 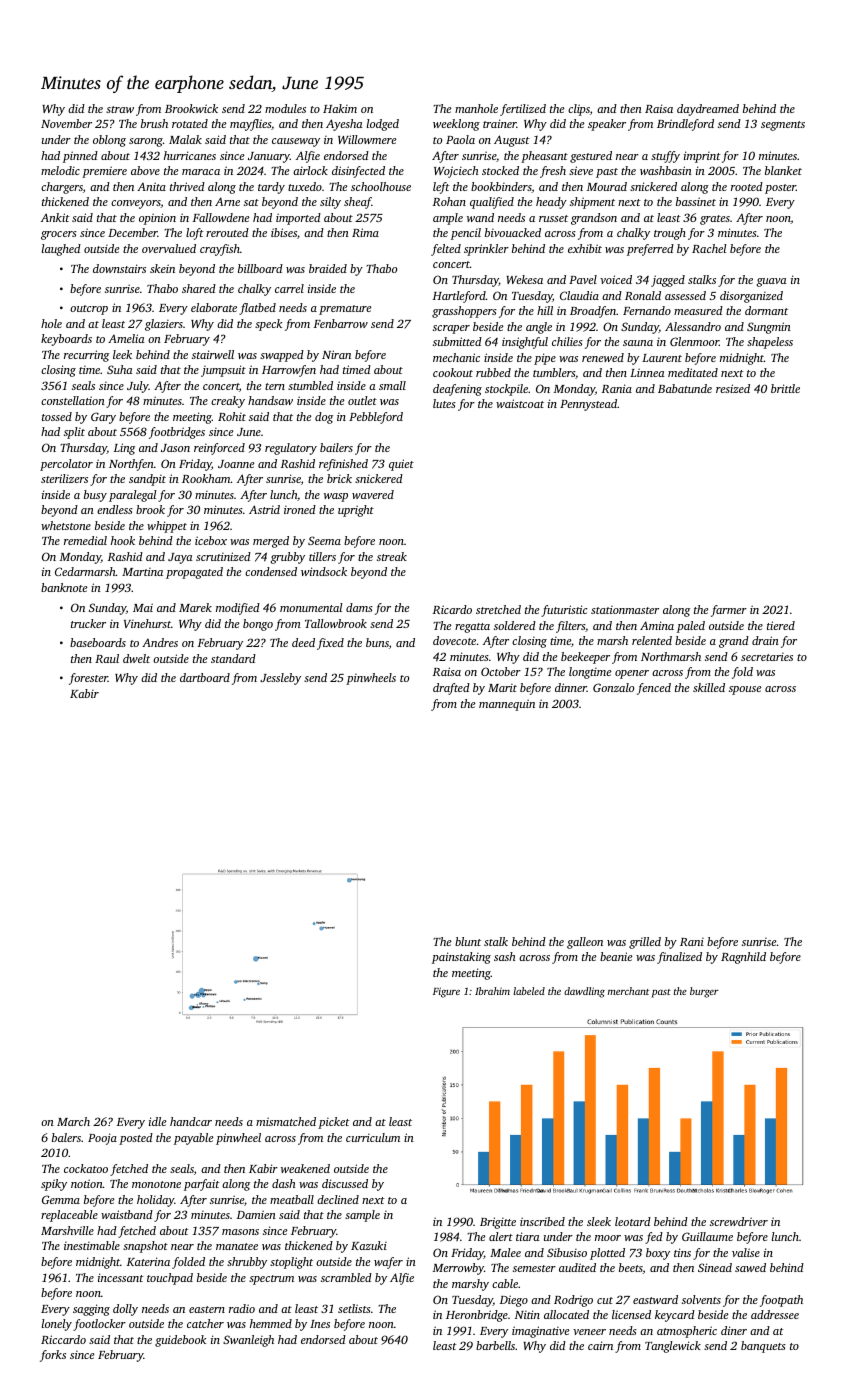 What do you see at coordinates (157, 1121) in the screenshot?
I see `idle` at bounding box center [157, 1121].
